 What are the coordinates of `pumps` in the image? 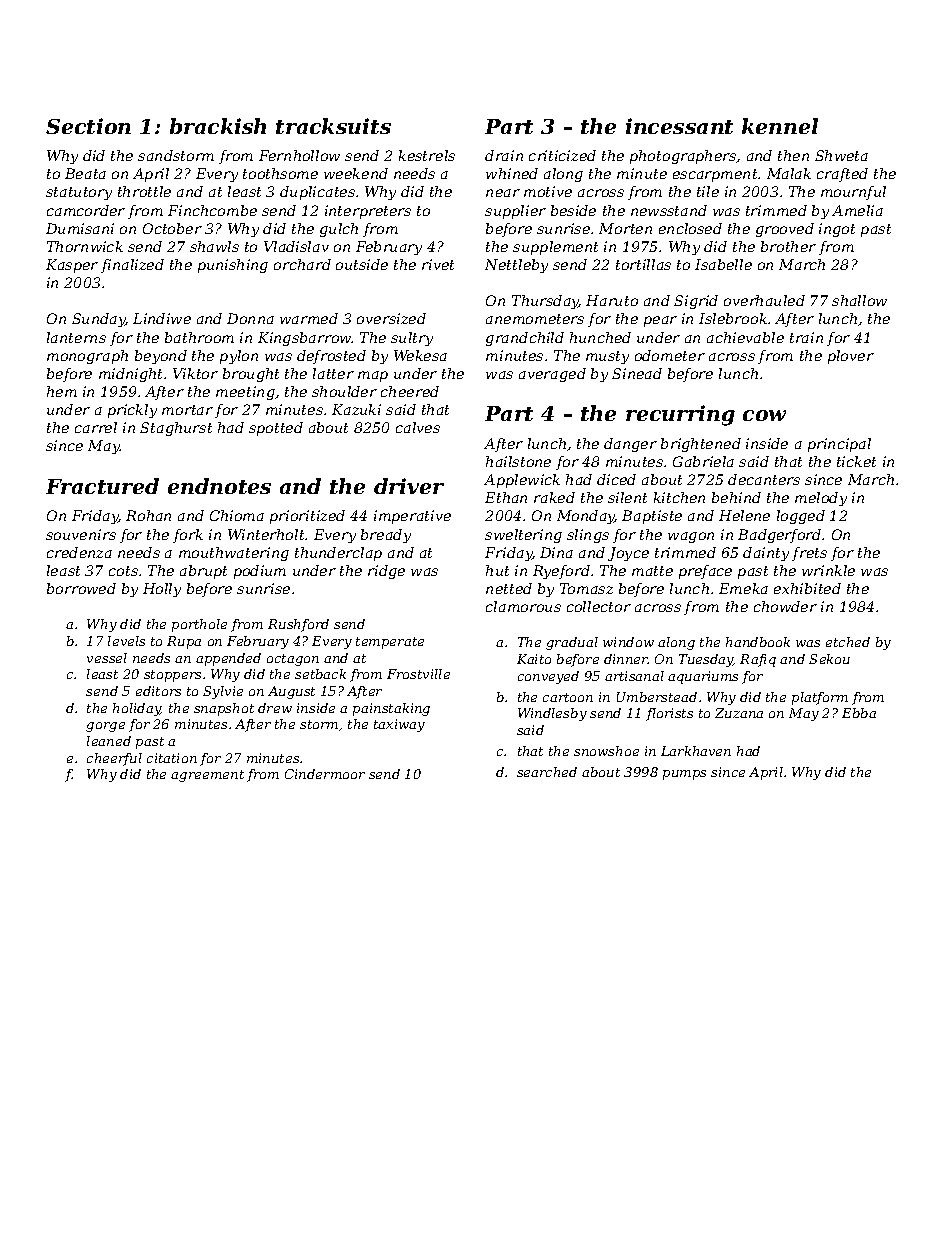 It's located at (684, 775).
